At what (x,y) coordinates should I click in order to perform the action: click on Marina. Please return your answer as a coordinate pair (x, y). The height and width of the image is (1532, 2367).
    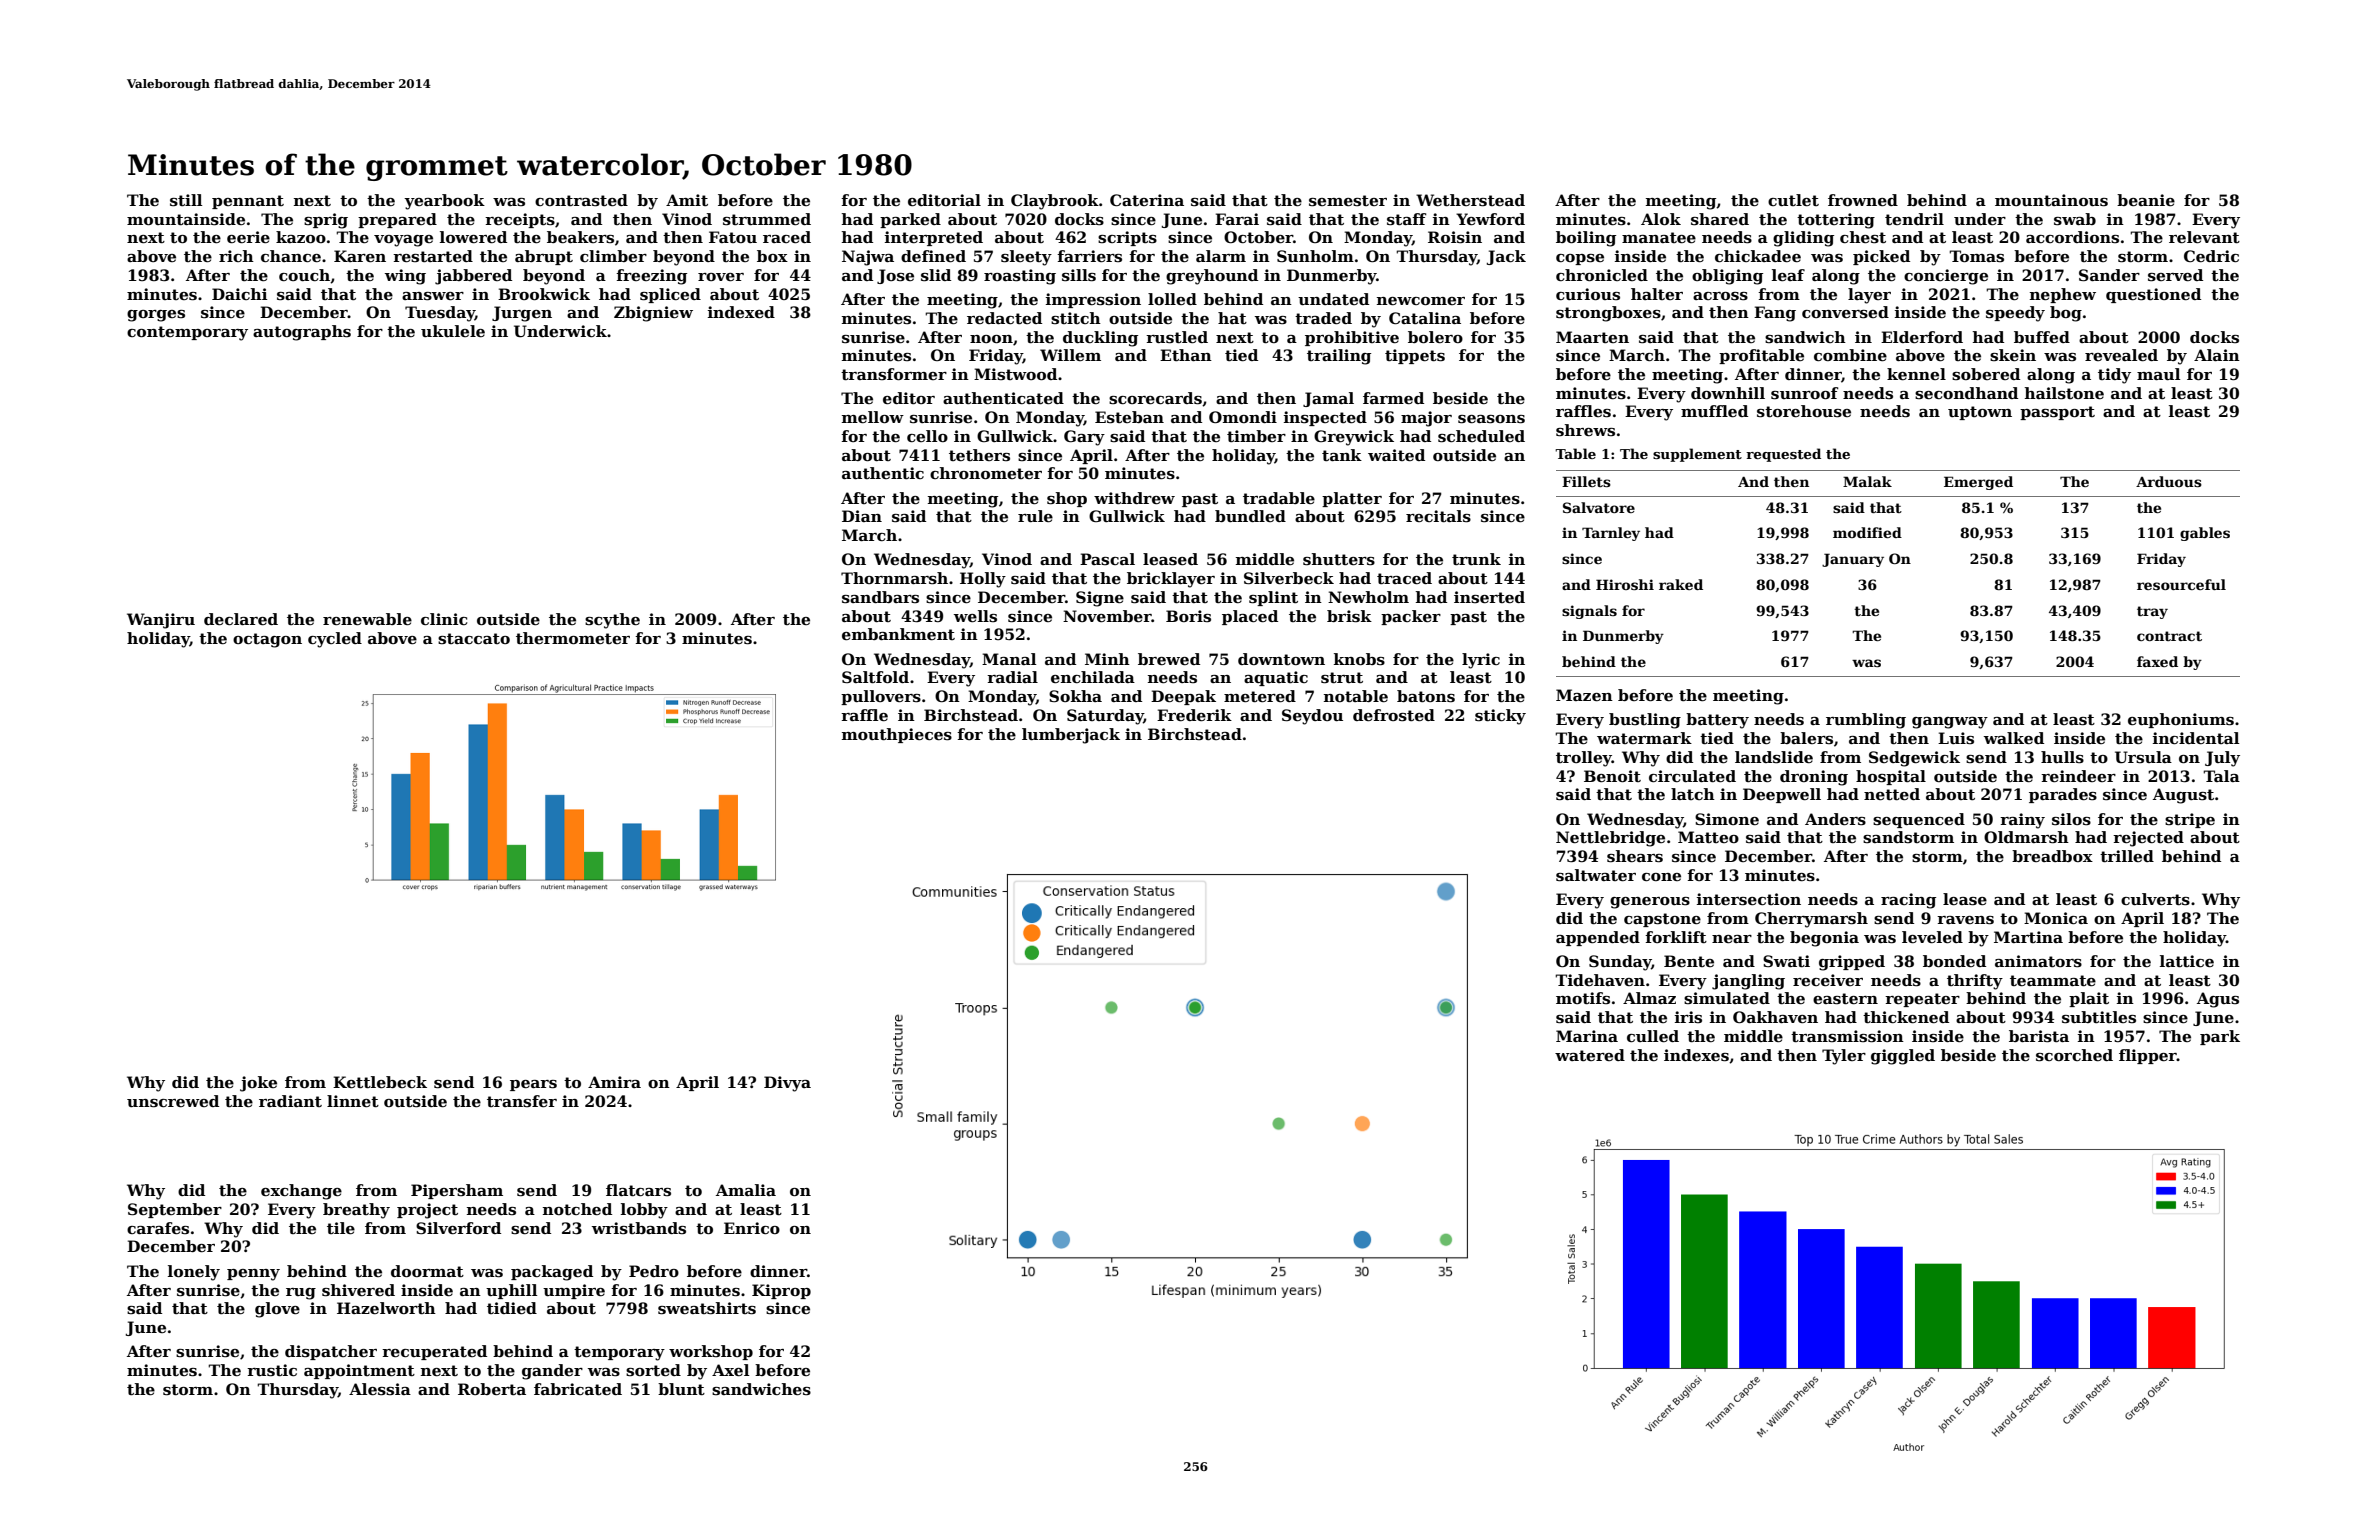
    Looking at the image, I should click on (1587, 1036).
